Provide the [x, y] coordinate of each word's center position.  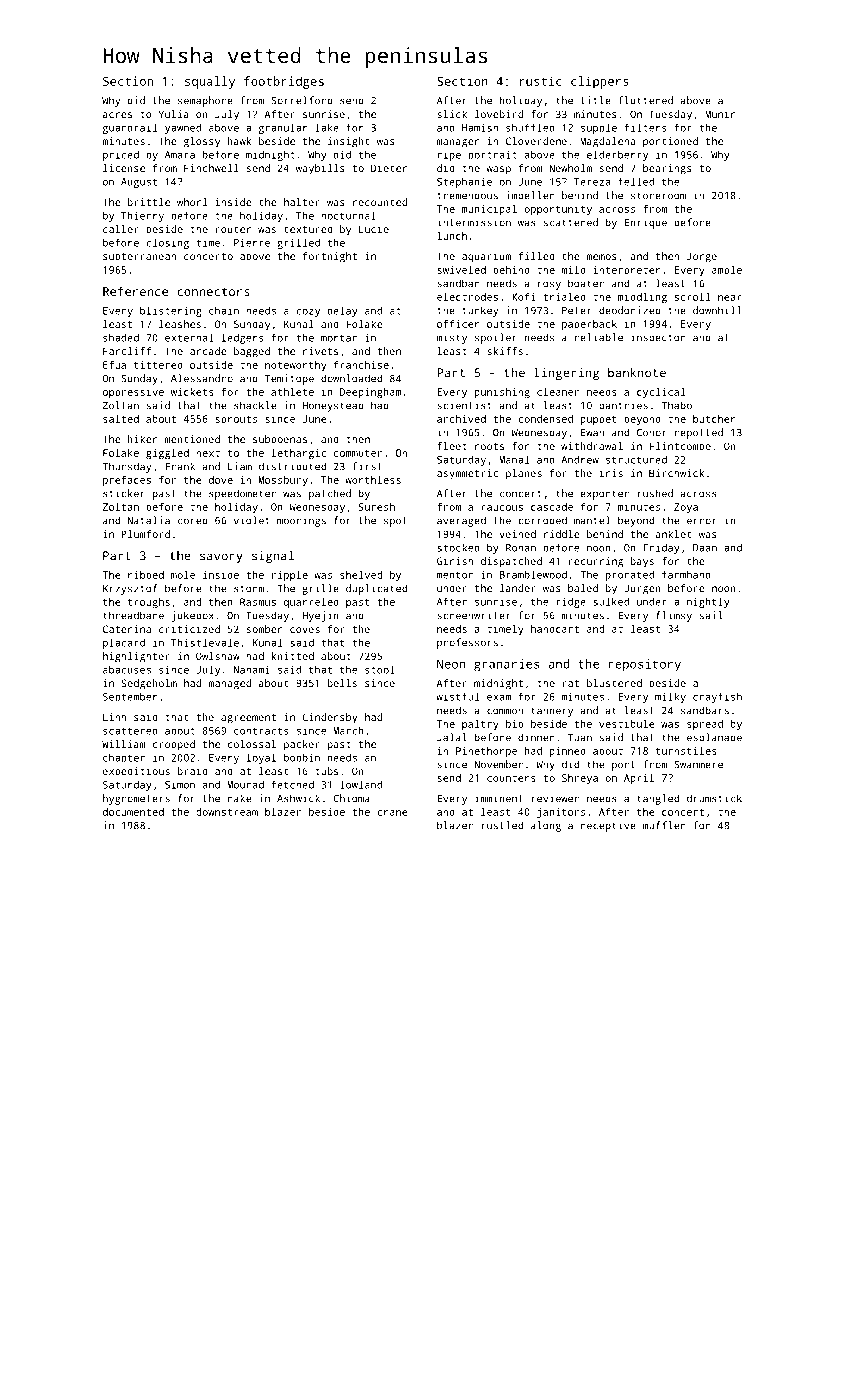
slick [452, 114]
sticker [124, 493]
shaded [121, 337]
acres [117, 115]
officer [458, 324]
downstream [227, 812]
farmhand [686, 575]
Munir [720, 114]
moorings [301, 521]
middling [642, 298]
